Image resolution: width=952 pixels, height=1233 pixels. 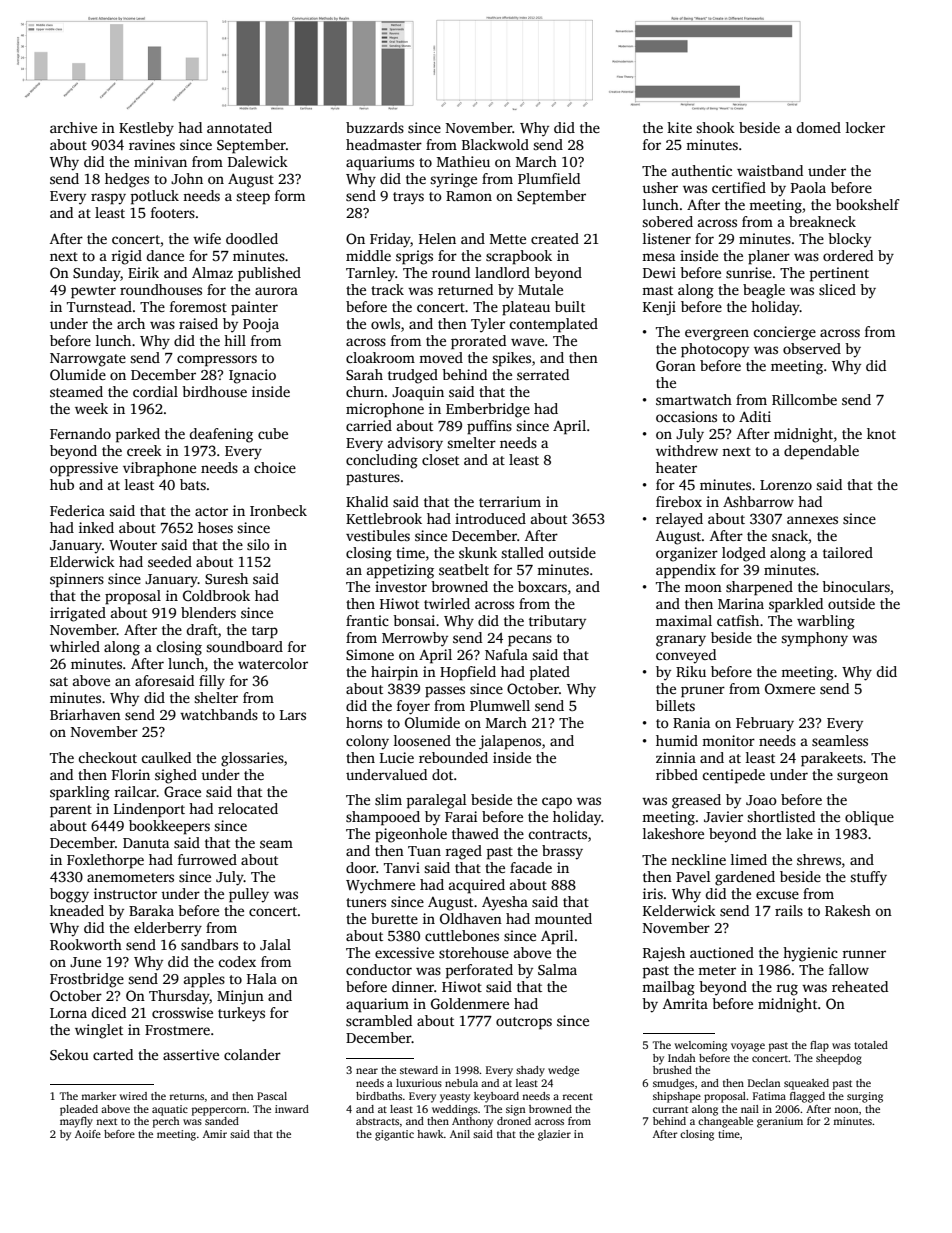 What do you see at coordinates (780, 1122) in the screenshot?
I see `geranium` at bounding box center [780, 1122].
